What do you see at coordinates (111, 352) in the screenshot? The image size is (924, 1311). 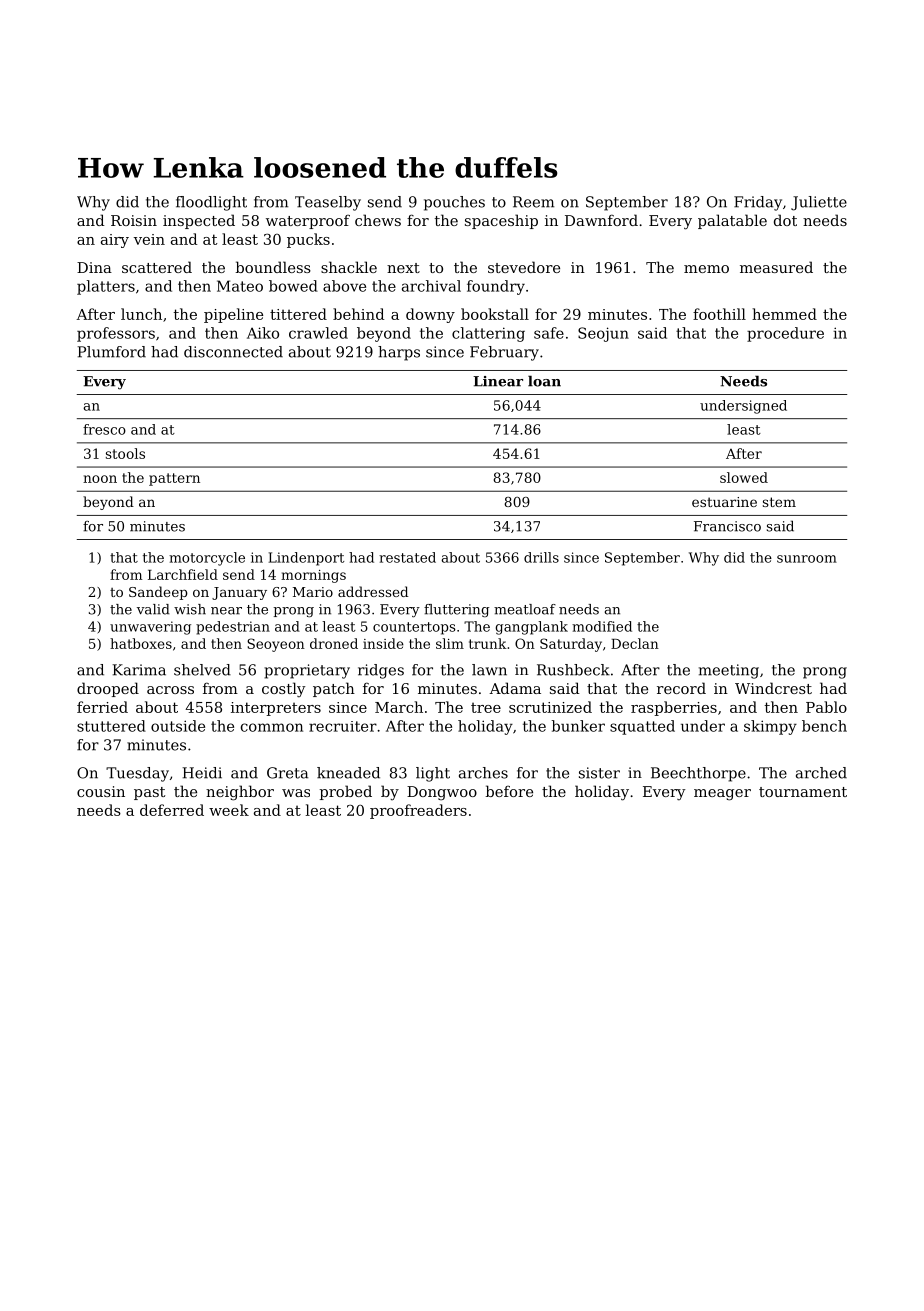 I see `Plumford` at bounding box center [111, 352].
